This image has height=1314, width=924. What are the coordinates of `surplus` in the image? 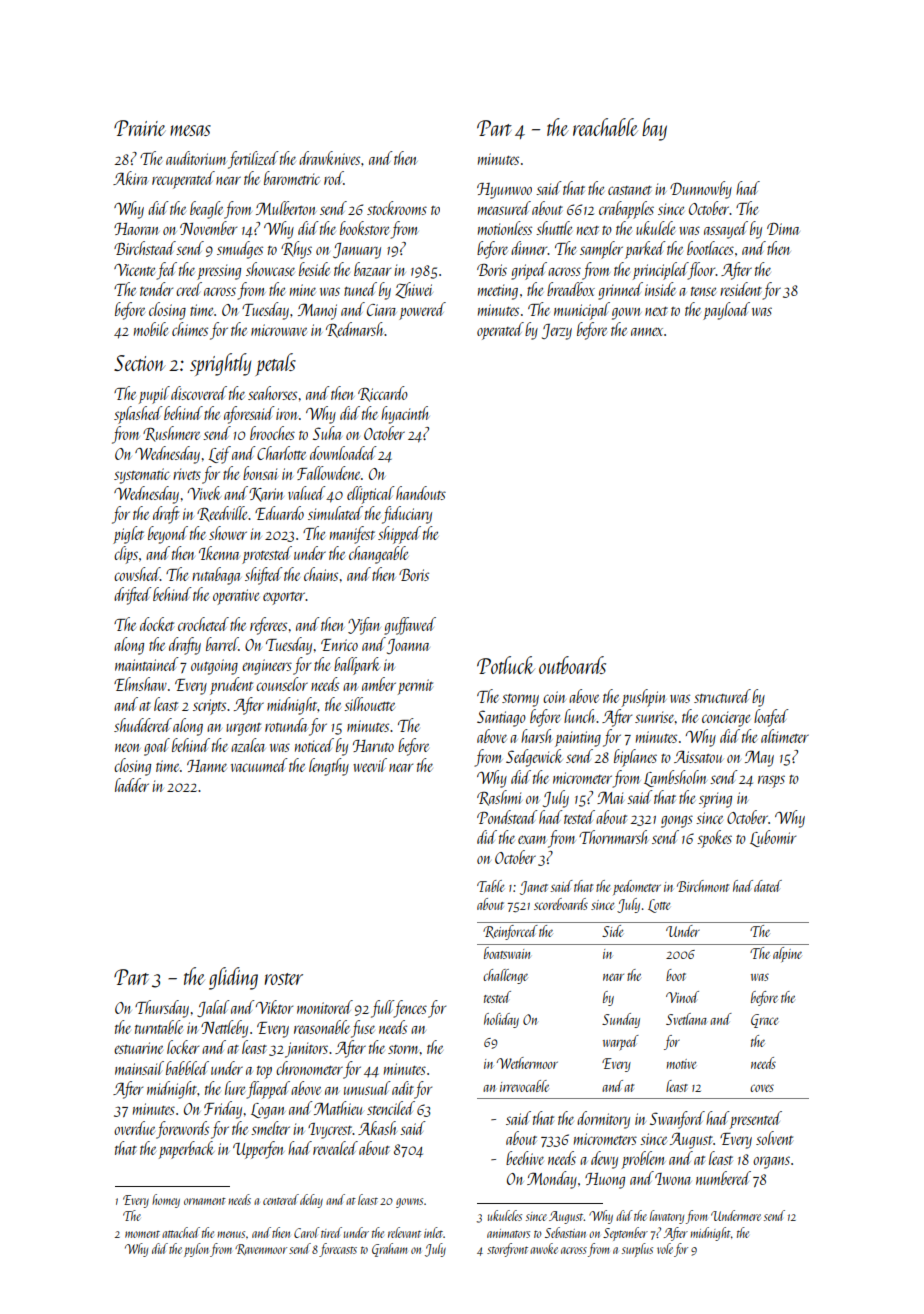 It's located at (637, 1250).
